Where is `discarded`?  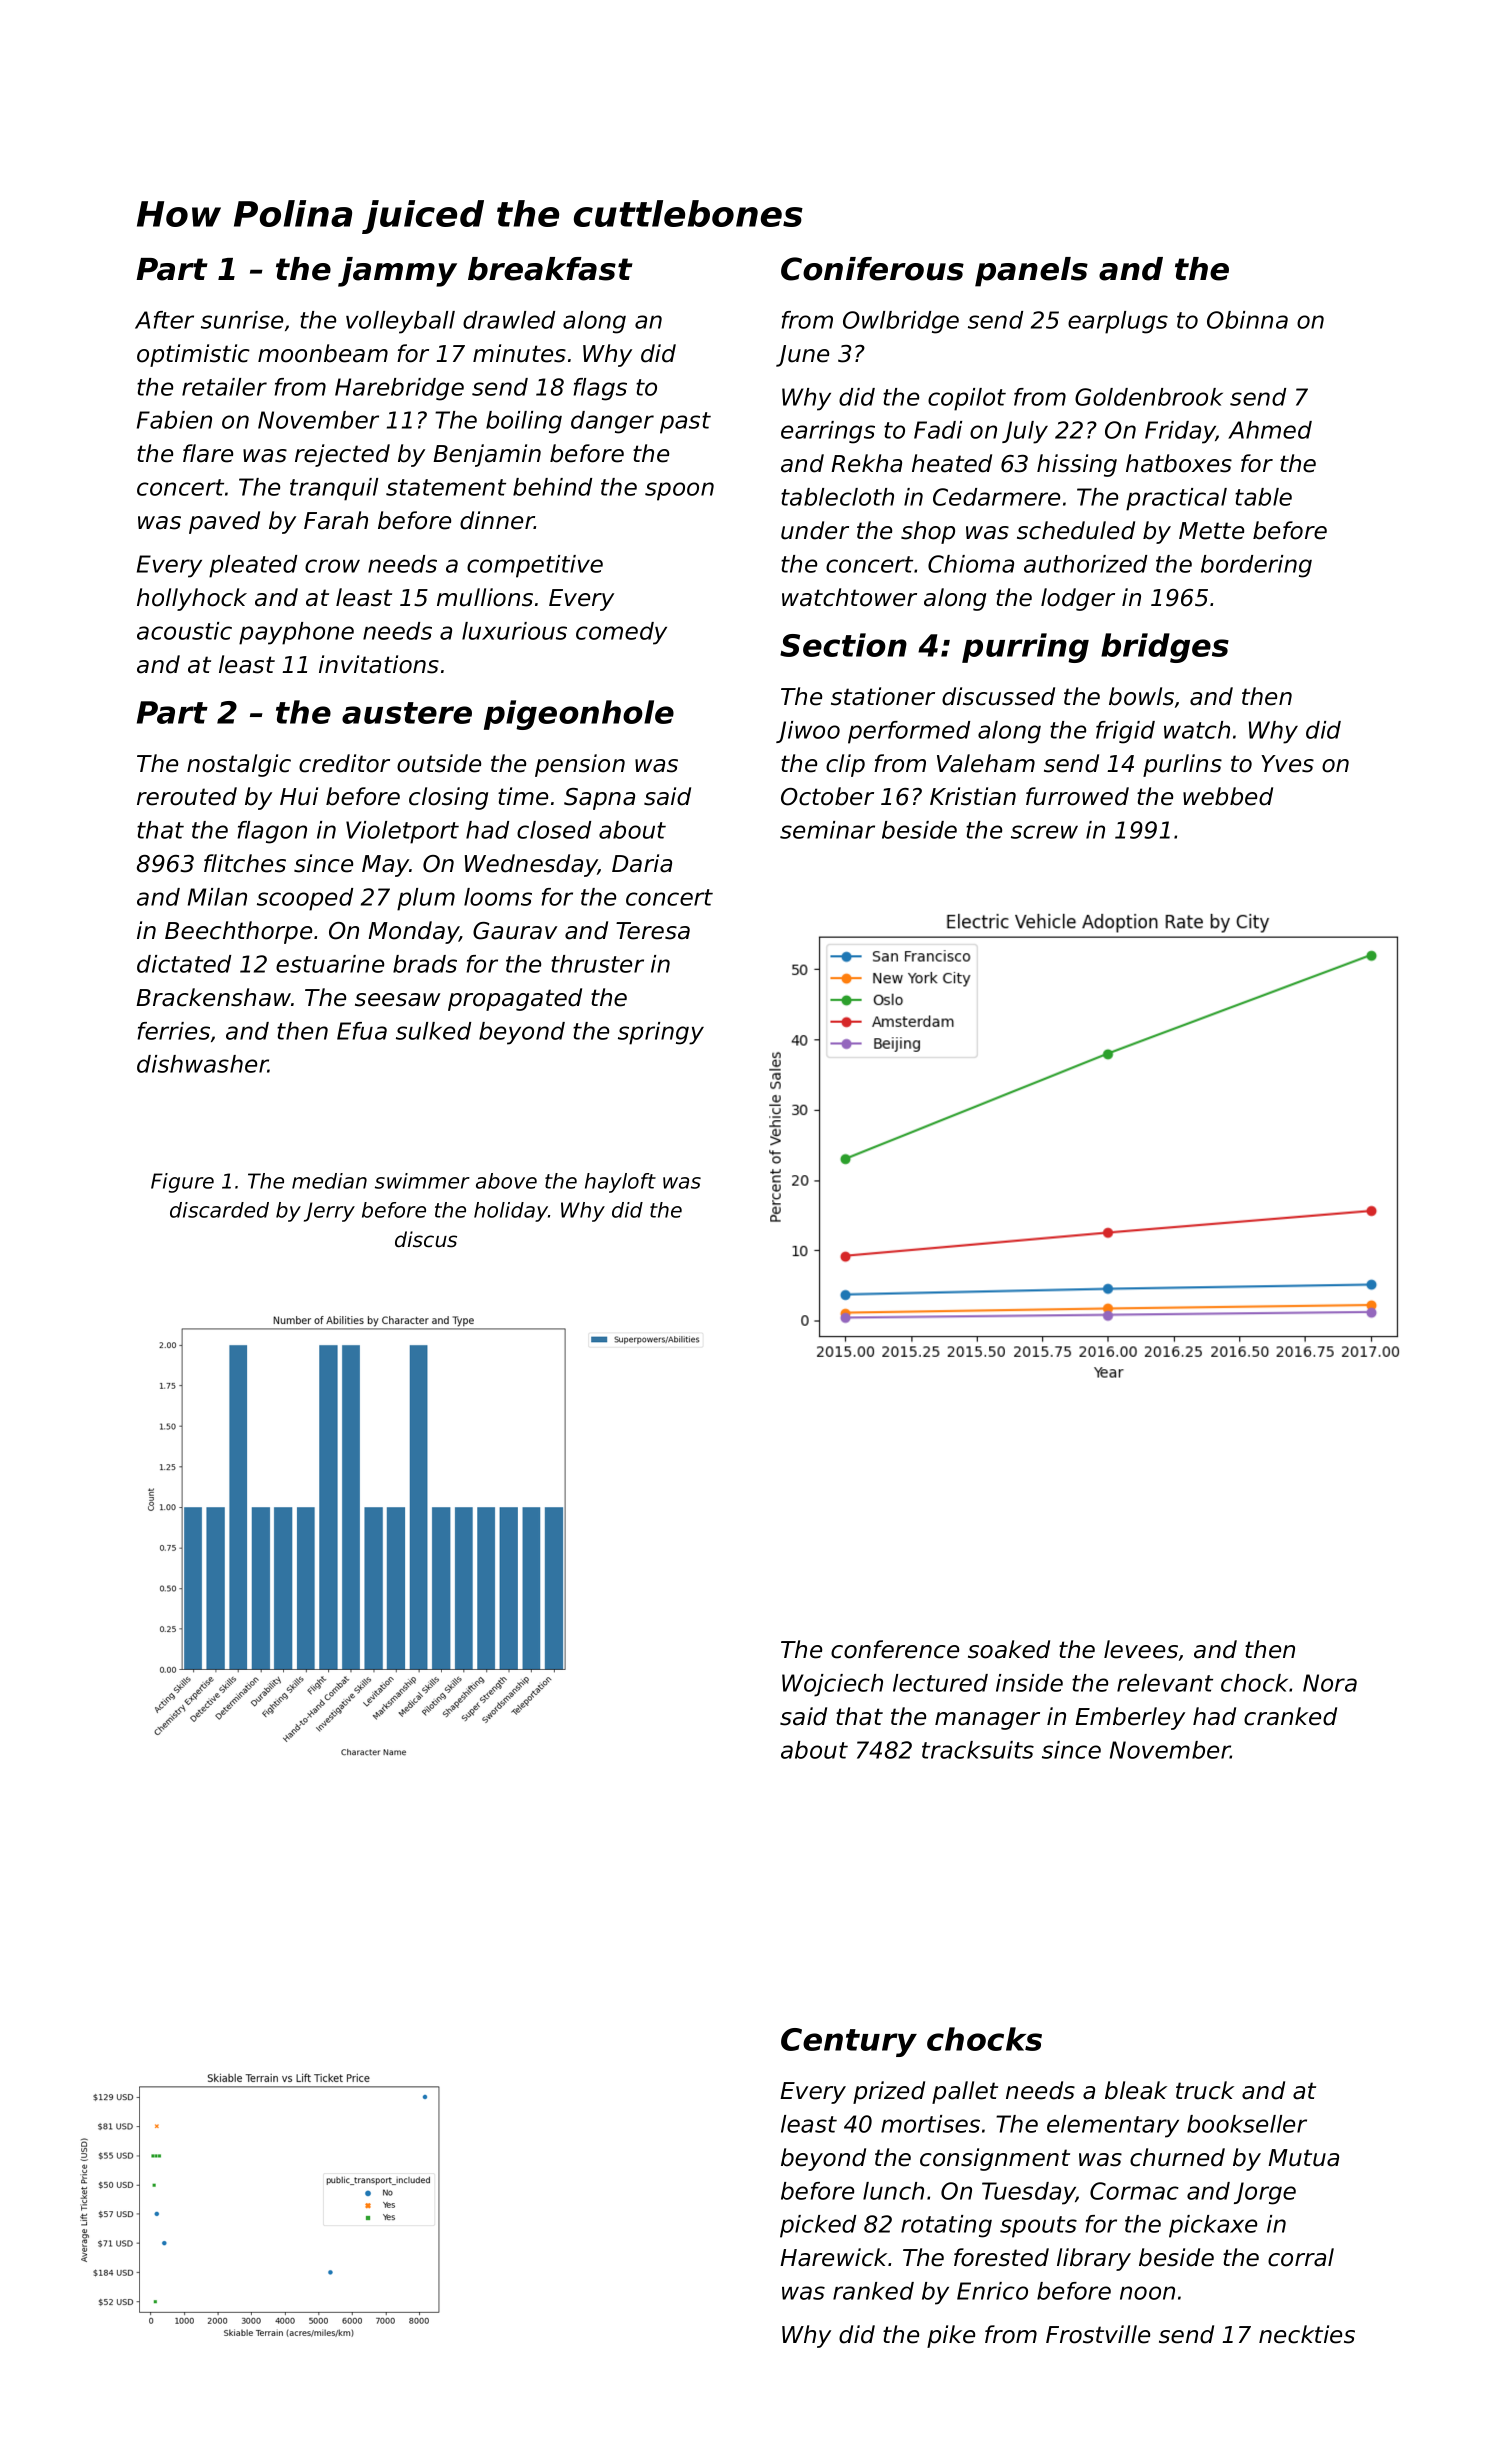
discarded is located at coordinates (219, 1210).
